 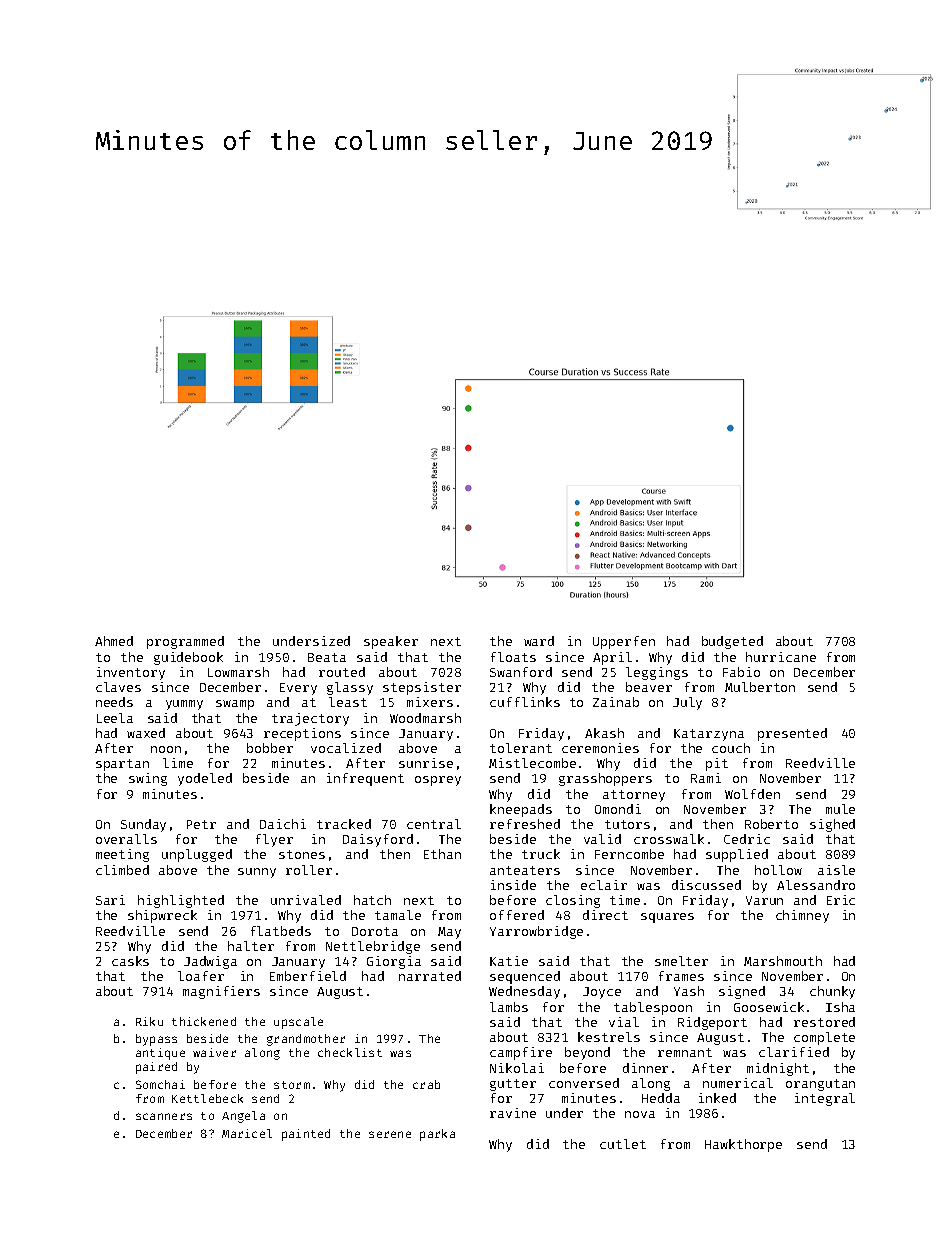 What do you see at coordinates (114, 702) in the screenshot?
I see `needs` at bounding box center [114, 702].
